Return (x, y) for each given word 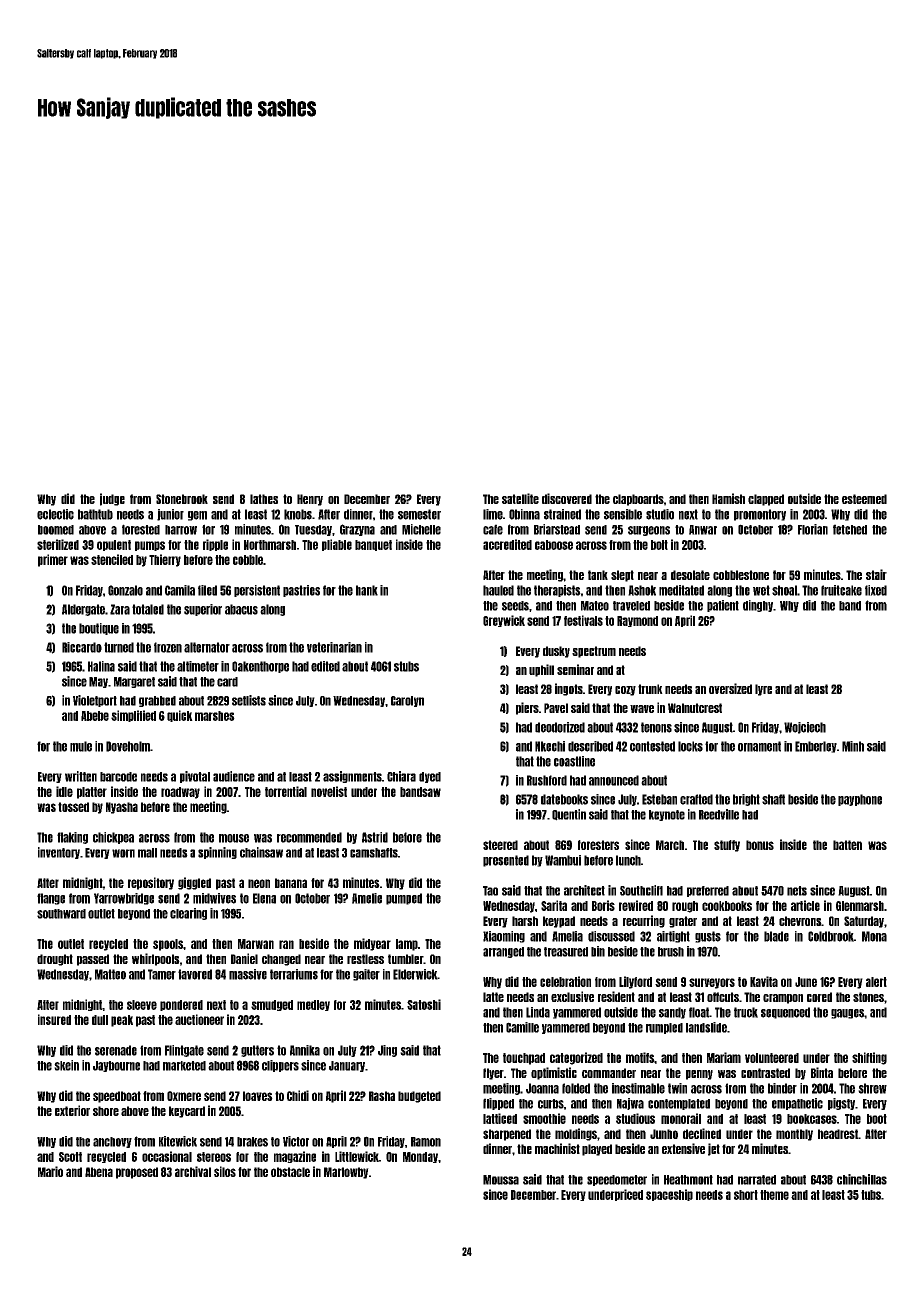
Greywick (504, 621)
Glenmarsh (860, 906)
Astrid (375, 837)
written (81, 776)
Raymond (637, 621)
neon (259, 883)
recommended (309, 837)
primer (53, 560)
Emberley (816, 747)
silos (225, 1171)
